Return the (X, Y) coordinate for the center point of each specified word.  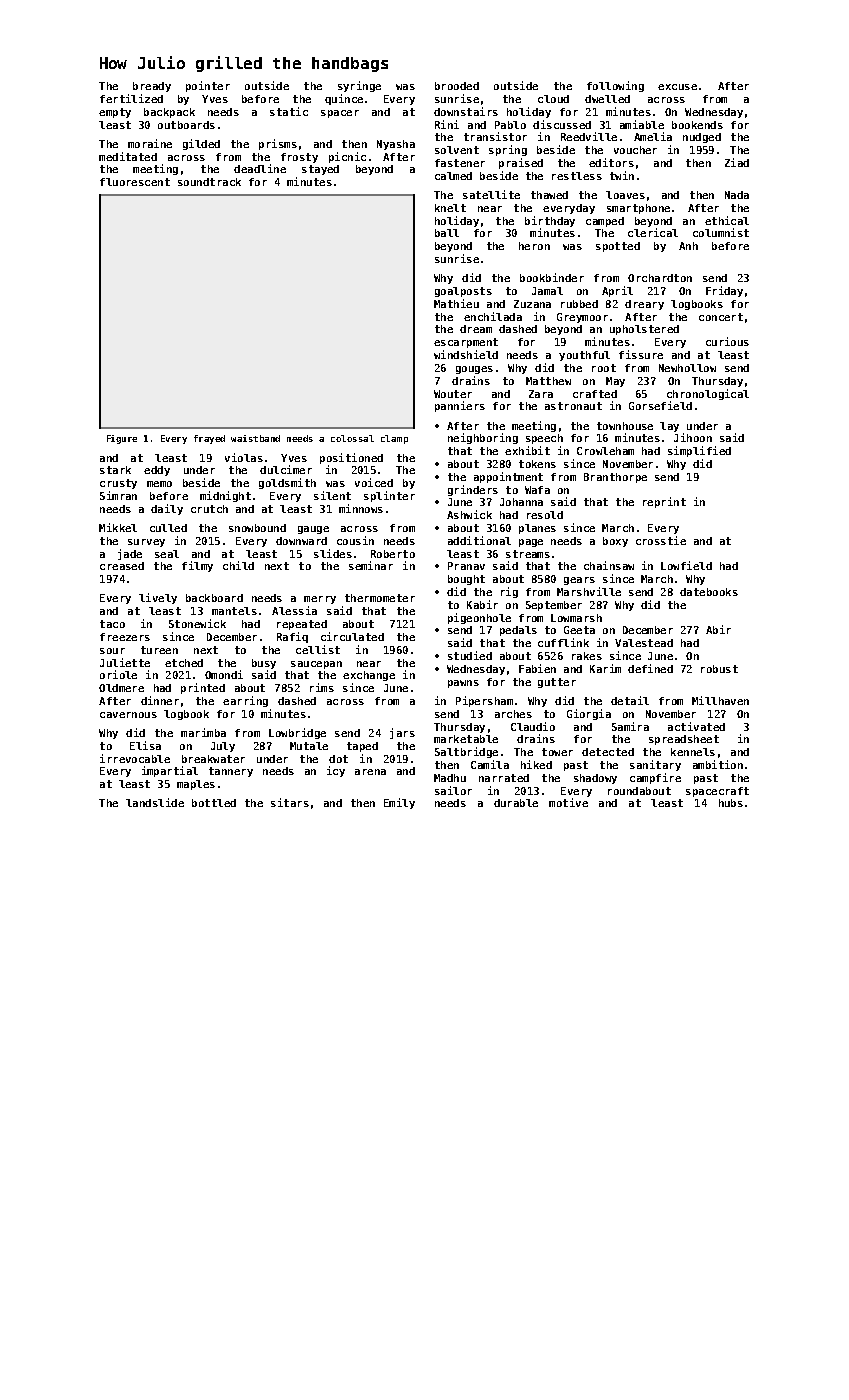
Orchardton (660, 278)
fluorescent (135, 182)
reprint (664, 502)
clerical (653, 232)
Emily (399, 803)
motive (568, 802)
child (238, 565)
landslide (155, 802)
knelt (450, 208)
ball (447, 233)
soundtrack (209, 182)
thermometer (380, 598)
